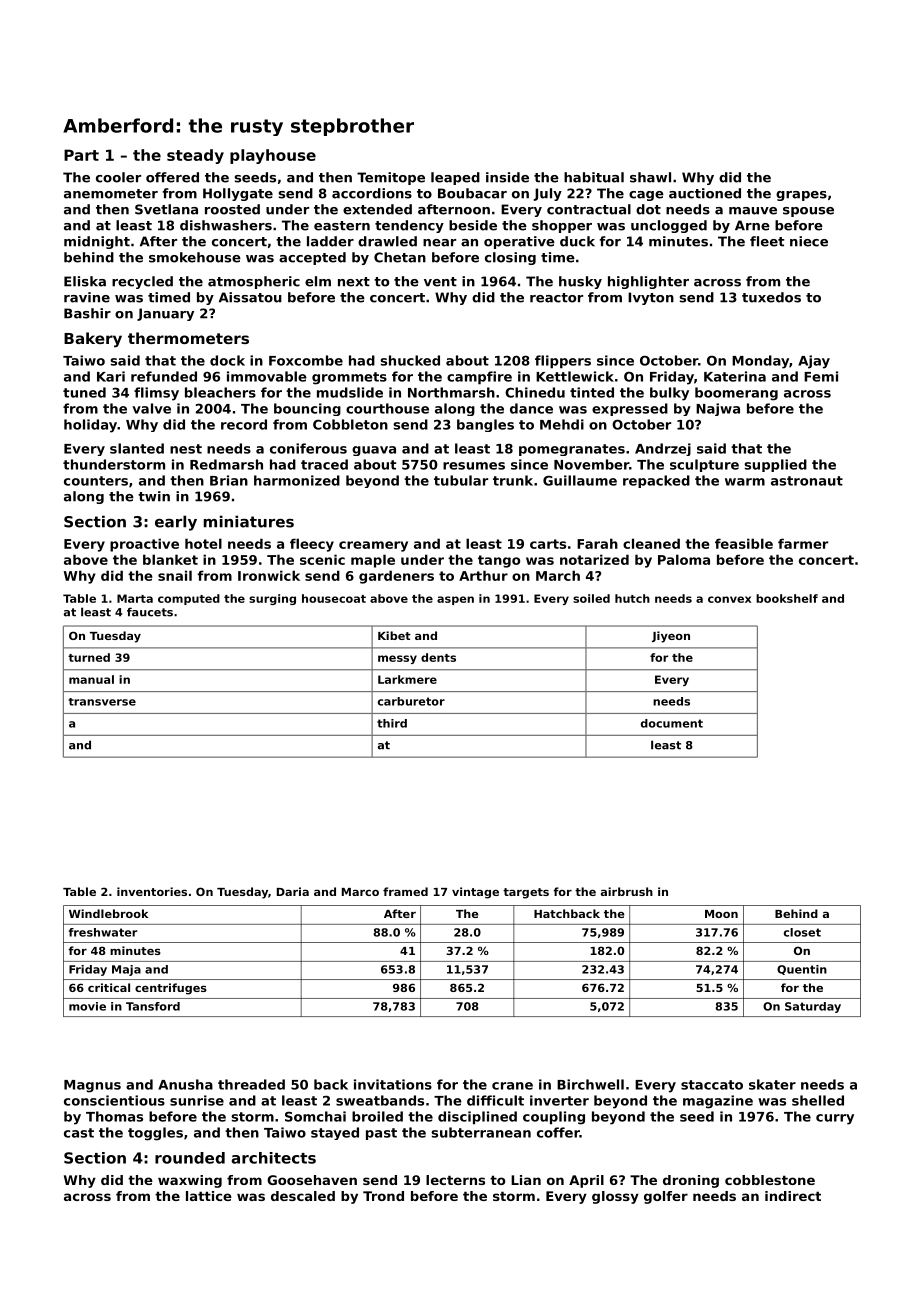  Describe the element at coordinates (813, 1007) in the image. I see `Saturday` at that location.
